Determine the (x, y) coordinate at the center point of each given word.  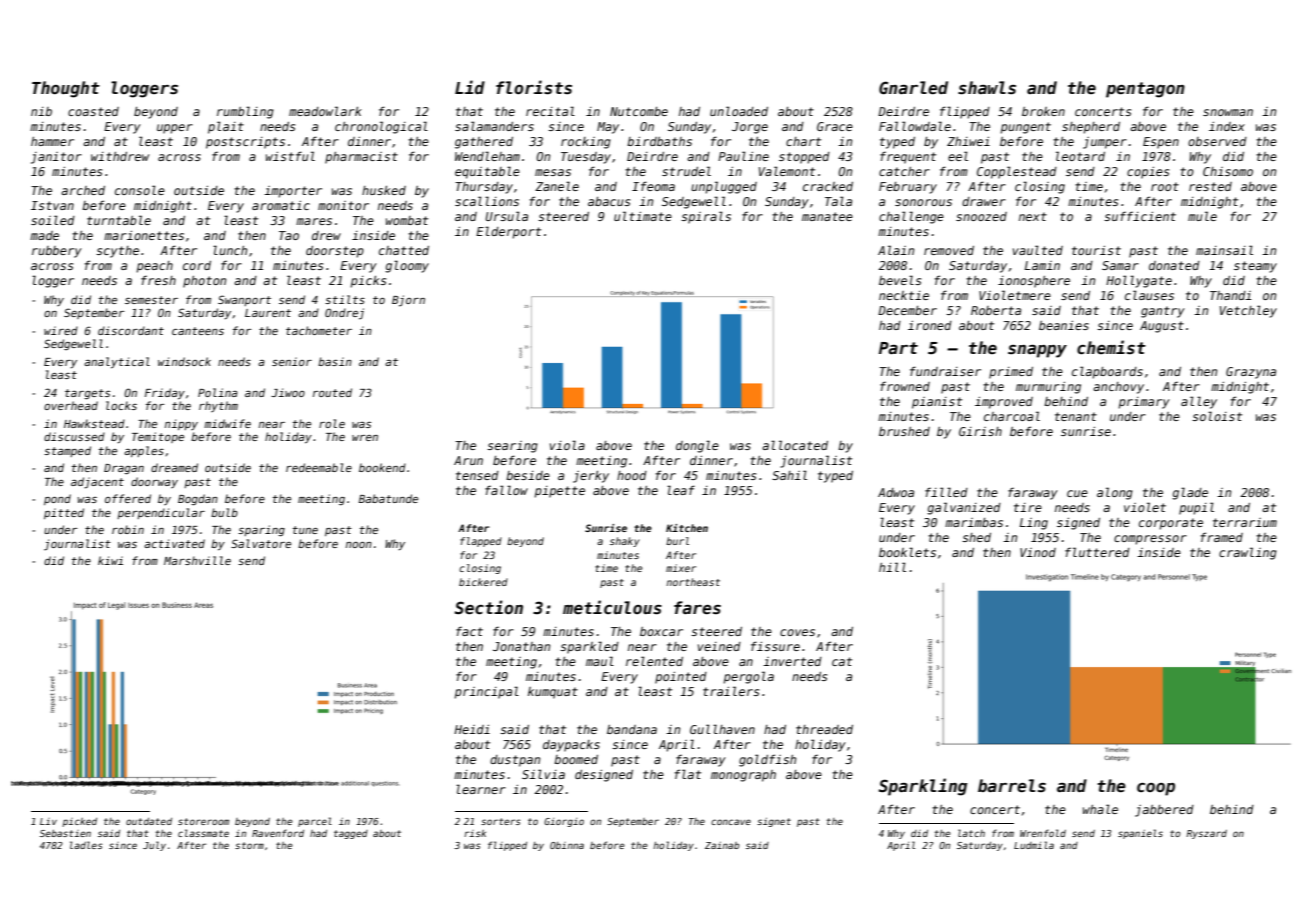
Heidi (472, 729)
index (1227, 126)
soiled (53, 220)
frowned (905, 386)
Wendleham (487, 156)
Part (898, 348)
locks (121, 405)
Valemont (787, 171)
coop (1156, 789)
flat (688, 774)
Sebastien (65, 833)
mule (1202, 216)
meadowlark (325, 111)
